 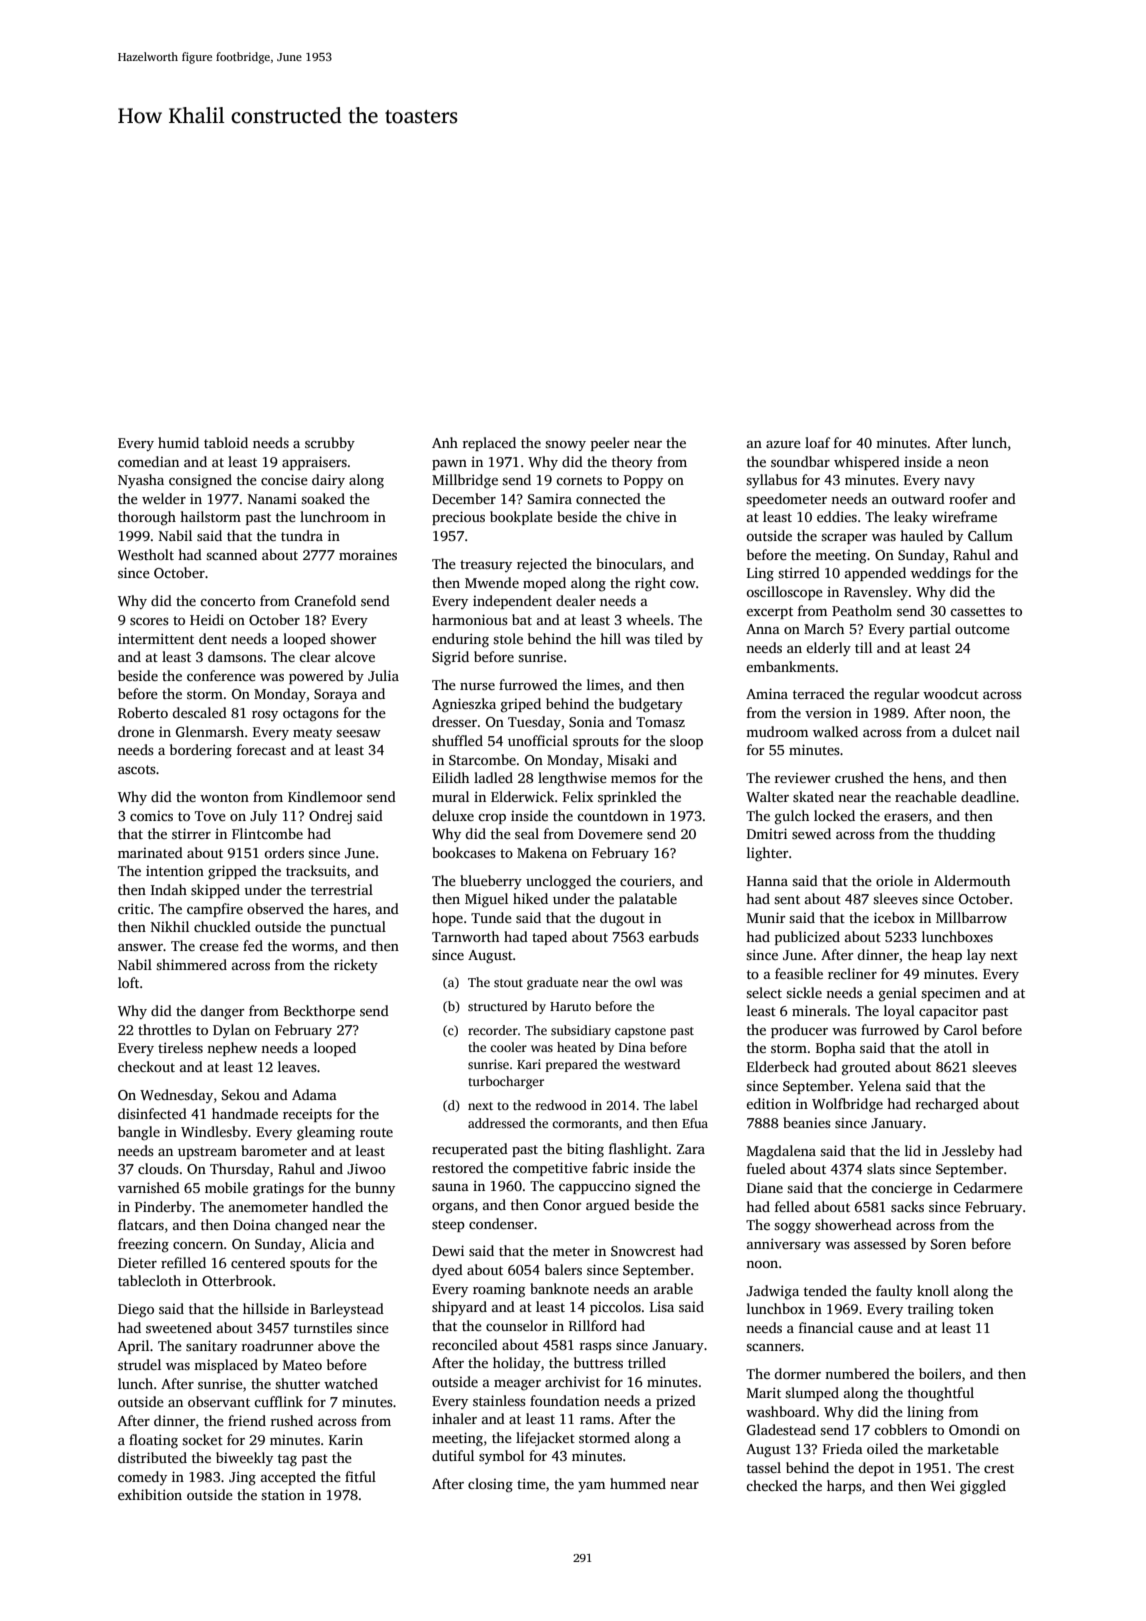 What do you see at coordinates (169, 889) in the screenshot?
I see `Indah` at bounding box center [169, 889].
